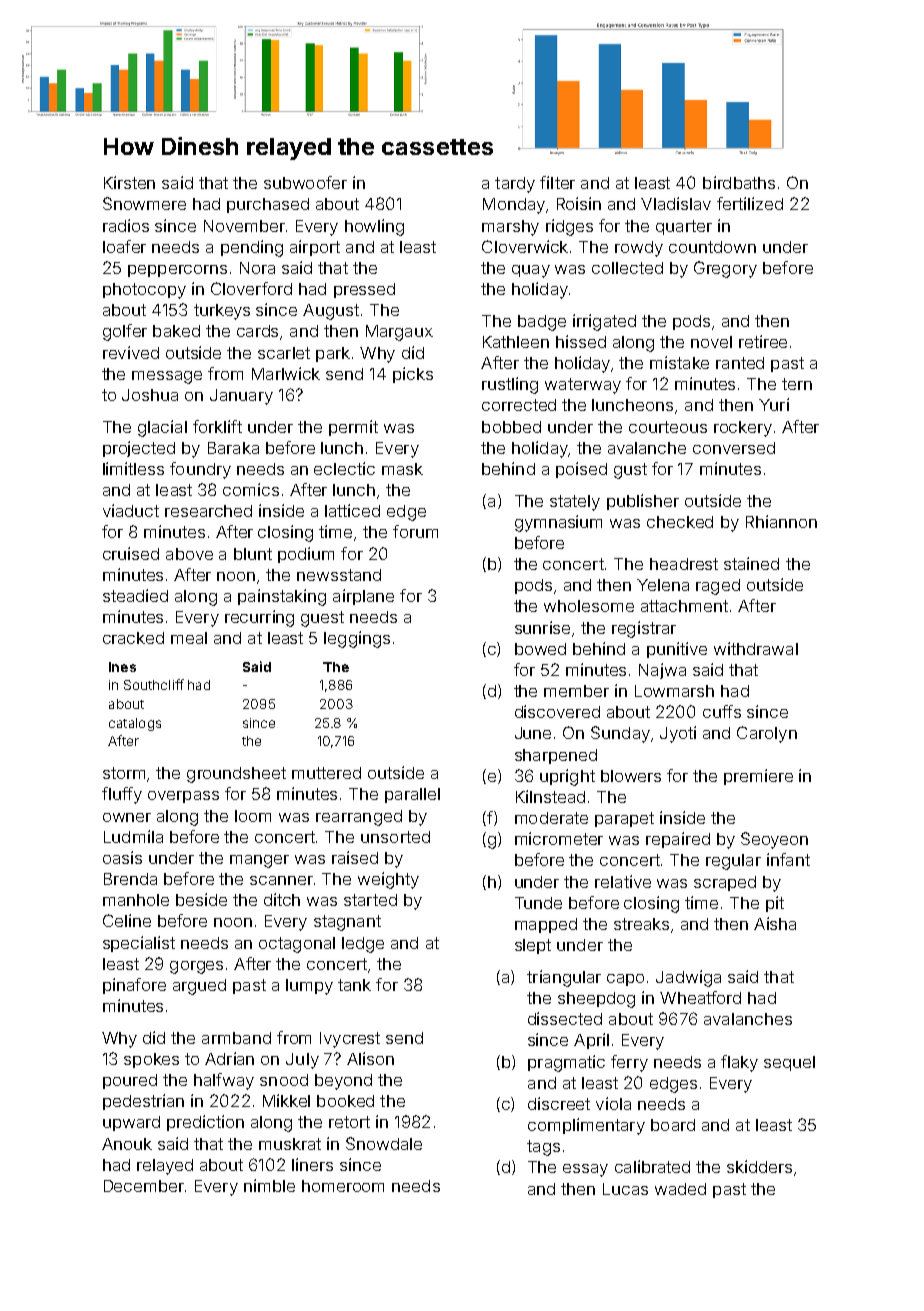 This document has width=924, height=1311. Describe the element at coordinates (129, 182) in the document. I see `Kirsten` at that location.
